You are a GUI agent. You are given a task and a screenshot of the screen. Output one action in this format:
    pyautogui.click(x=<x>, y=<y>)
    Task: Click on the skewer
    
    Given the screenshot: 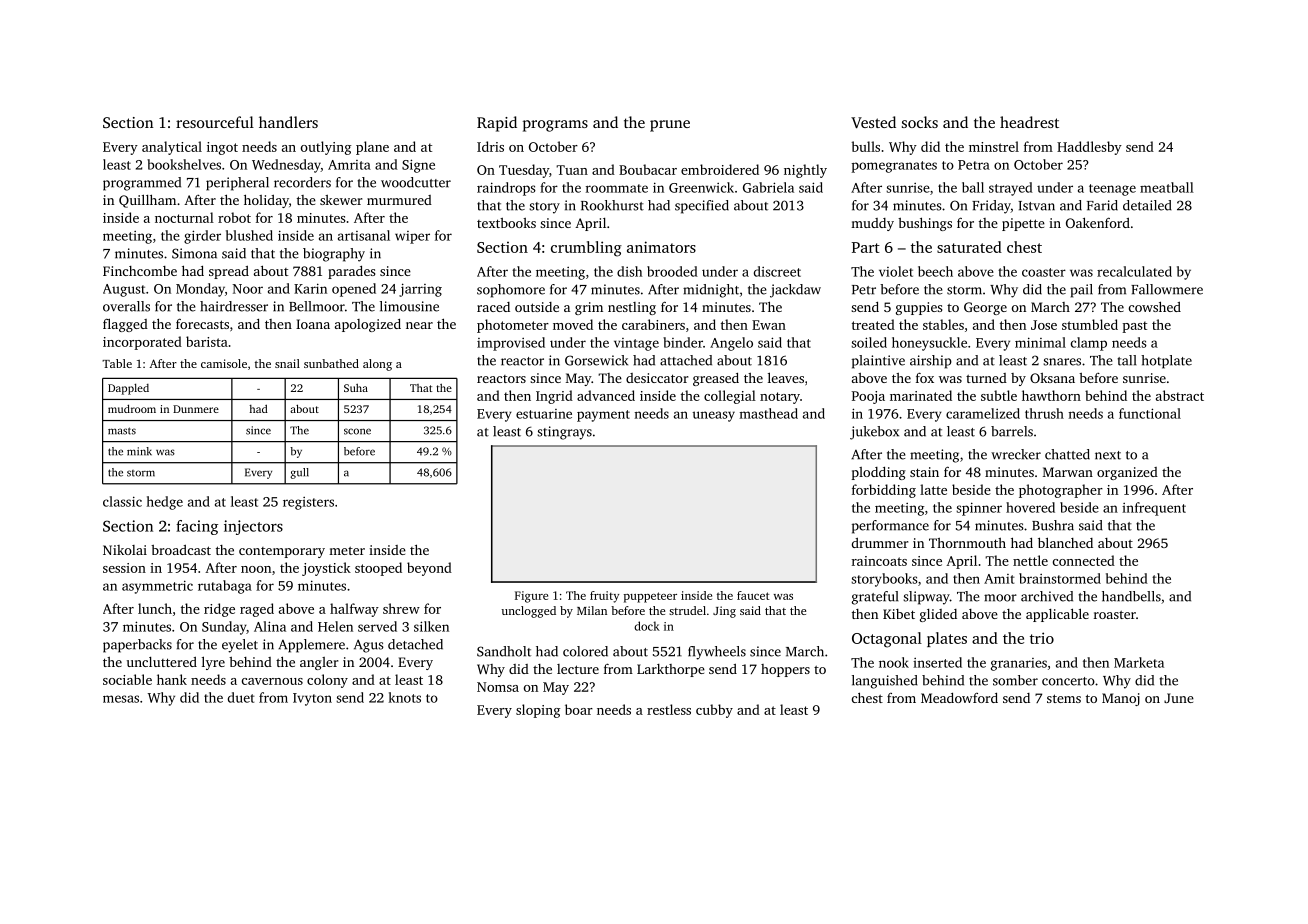 What is the action you would take?
    pyautogui.click(x=341, y=200)
